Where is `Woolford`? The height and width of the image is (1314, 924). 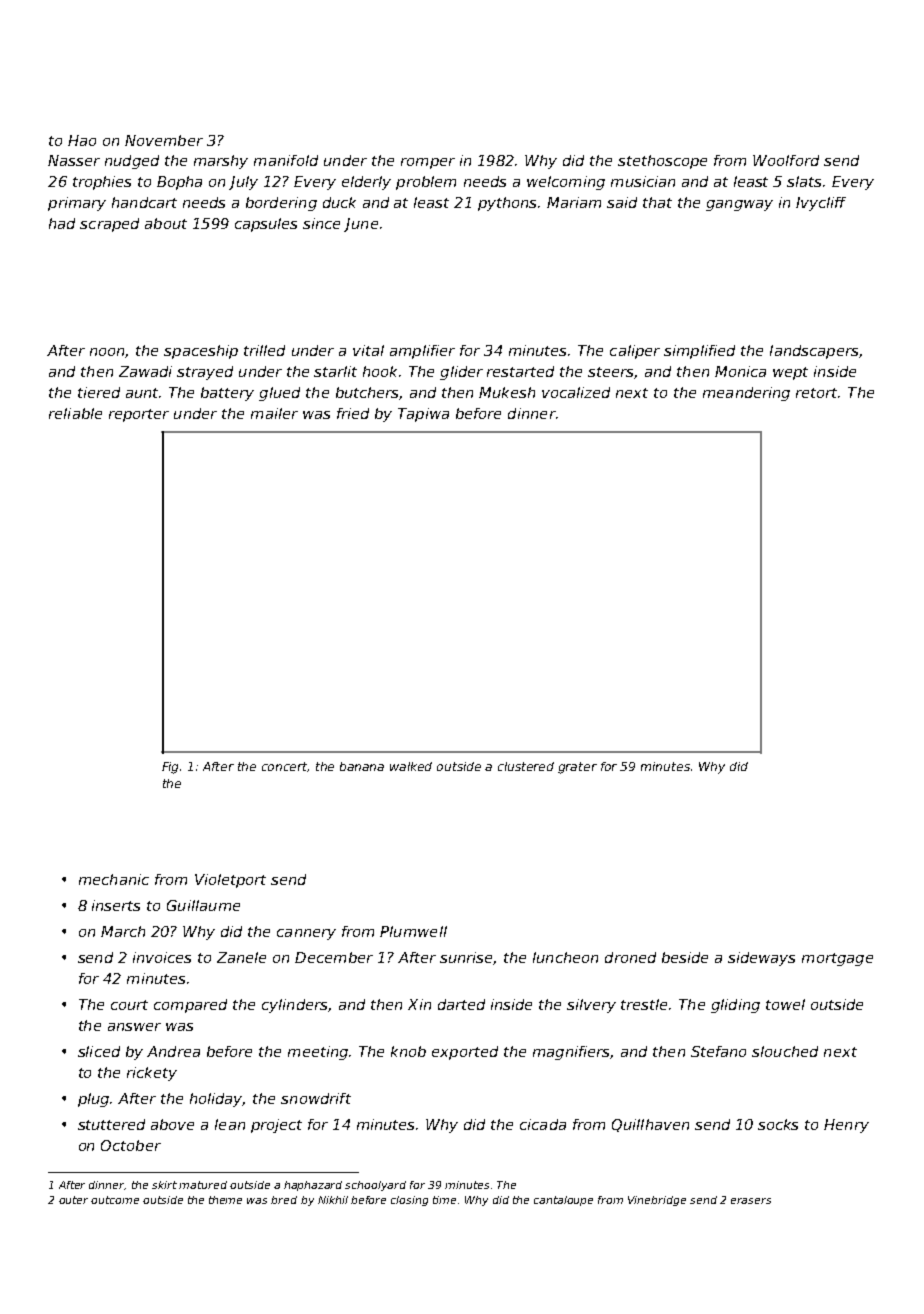 Woolford is located at coordinates (786, 160).
